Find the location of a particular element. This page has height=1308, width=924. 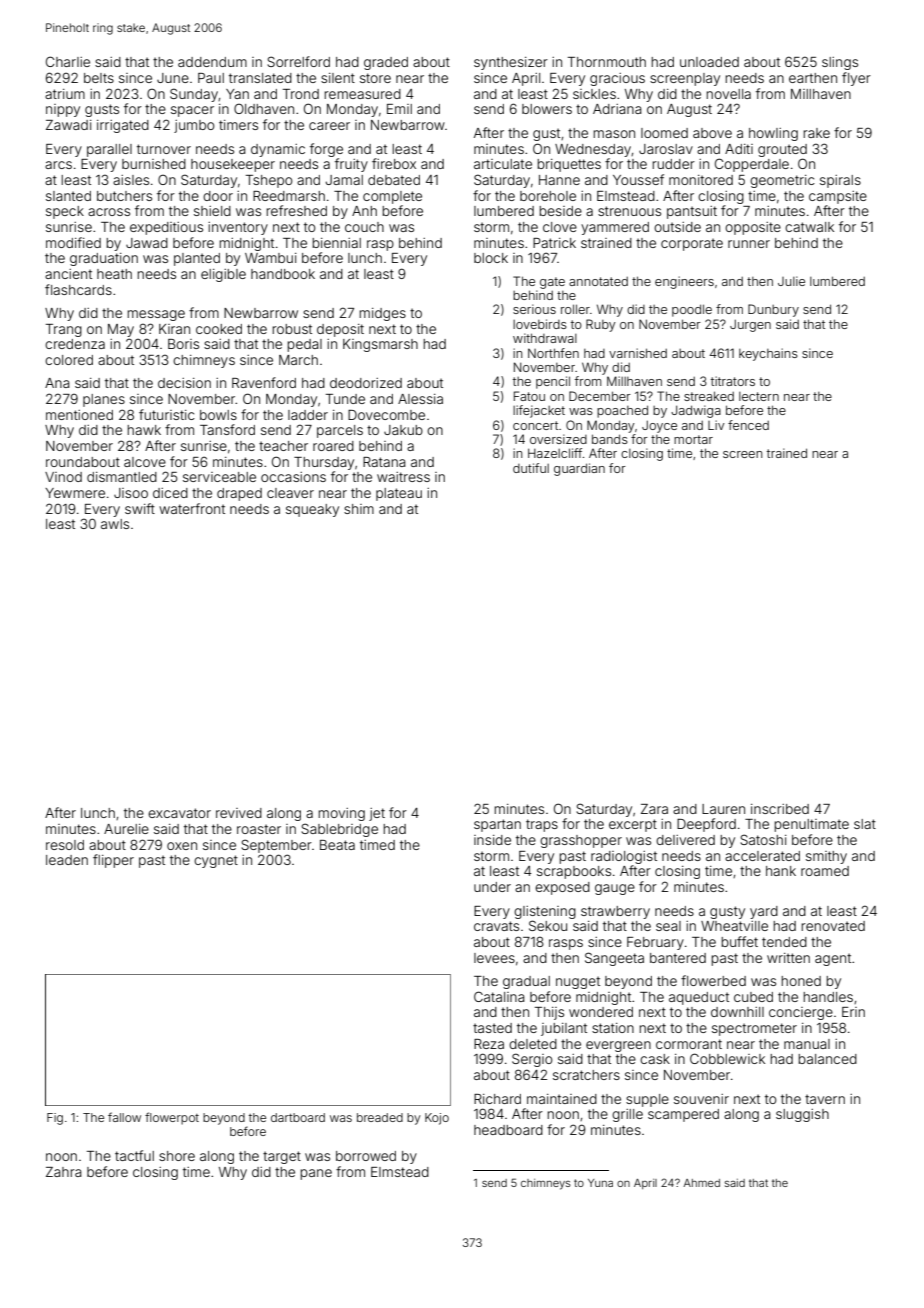

Deepford is located at coordinates (706, 825).
